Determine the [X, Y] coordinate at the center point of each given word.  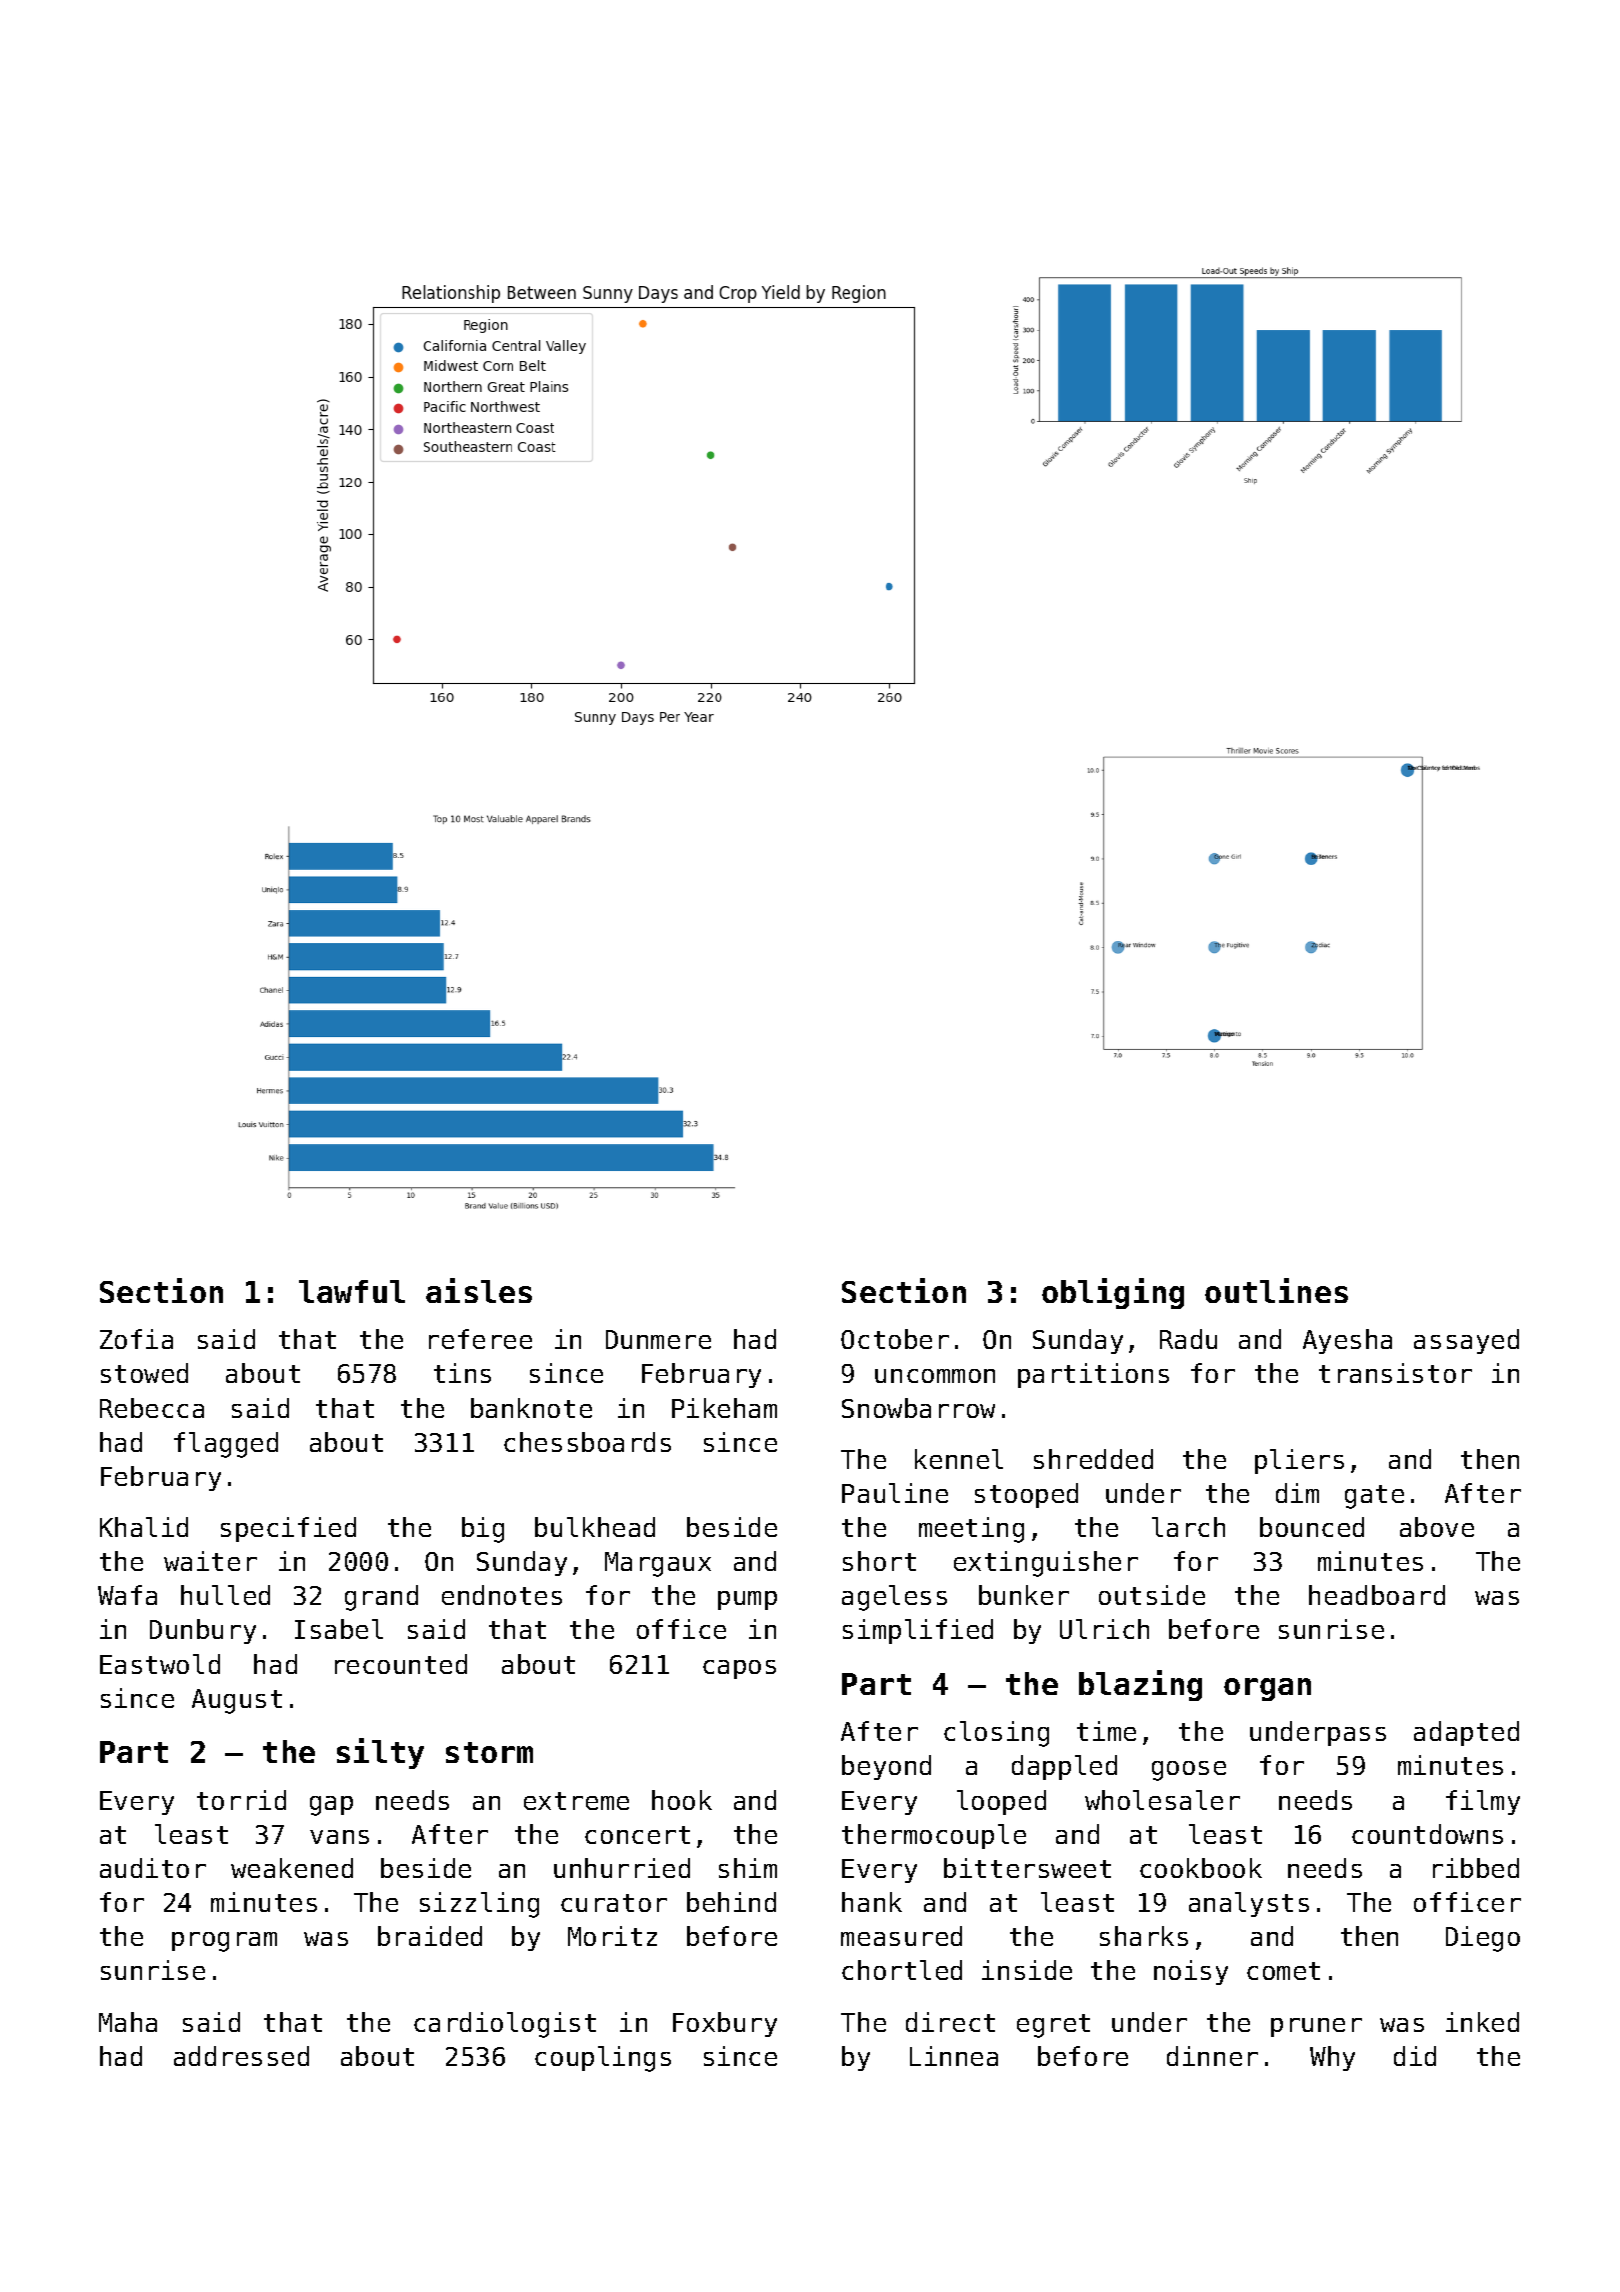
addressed [241, 2056]
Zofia [136, 1339]
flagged [226, 1445]
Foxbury [725, 2024]
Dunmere [658, 1339]
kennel [959, 1459]
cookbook [1201, 1868]
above [1437, 1527]
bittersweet [1027, 1868]
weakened [292, 1868]
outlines [1276, 1290]
